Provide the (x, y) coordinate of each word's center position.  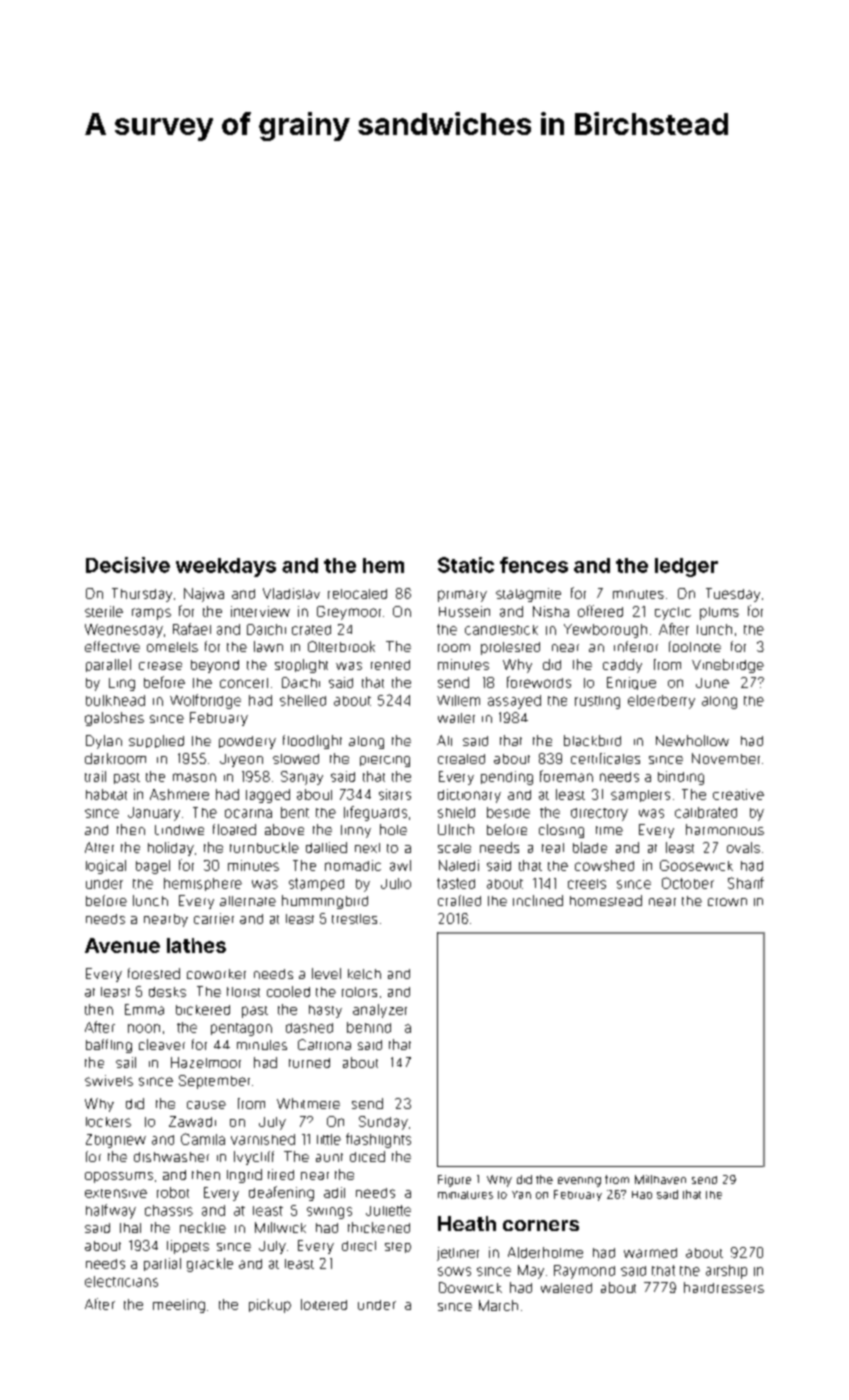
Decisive (128, 565)
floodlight (312, 742)
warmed (650, 1253)
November (726, 758)
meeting (179, 1306)
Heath (467, 1223)
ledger (686, 567)
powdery (247, 742)
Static (466, 565)
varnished (263, 1139)
